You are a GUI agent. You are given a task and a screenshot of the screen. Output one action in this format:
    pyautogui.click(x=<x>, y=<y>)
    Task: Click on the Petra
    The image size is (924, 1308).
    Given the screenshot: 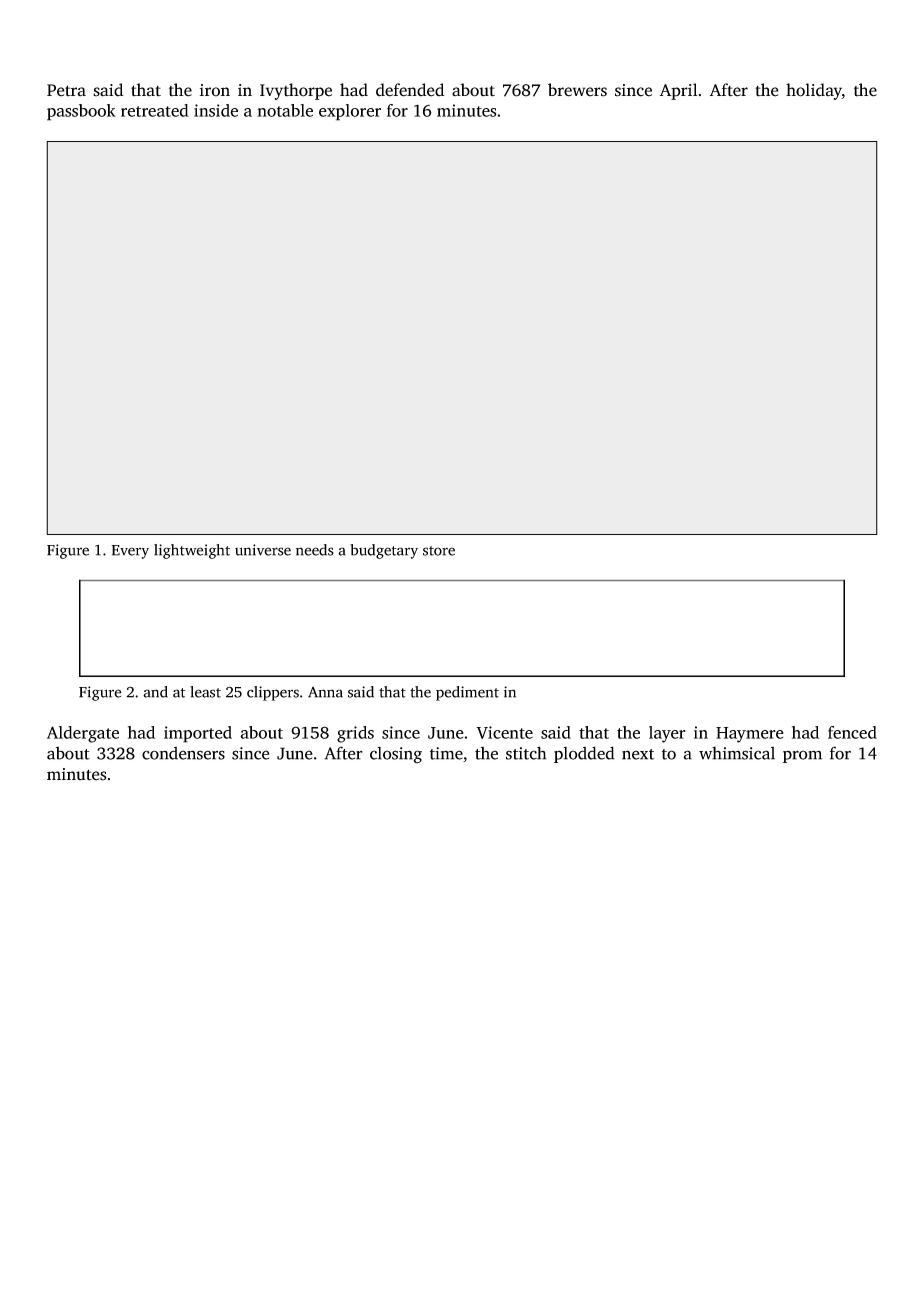 What is the action you would take?
    pyautogui.click(x=66, y=90)
